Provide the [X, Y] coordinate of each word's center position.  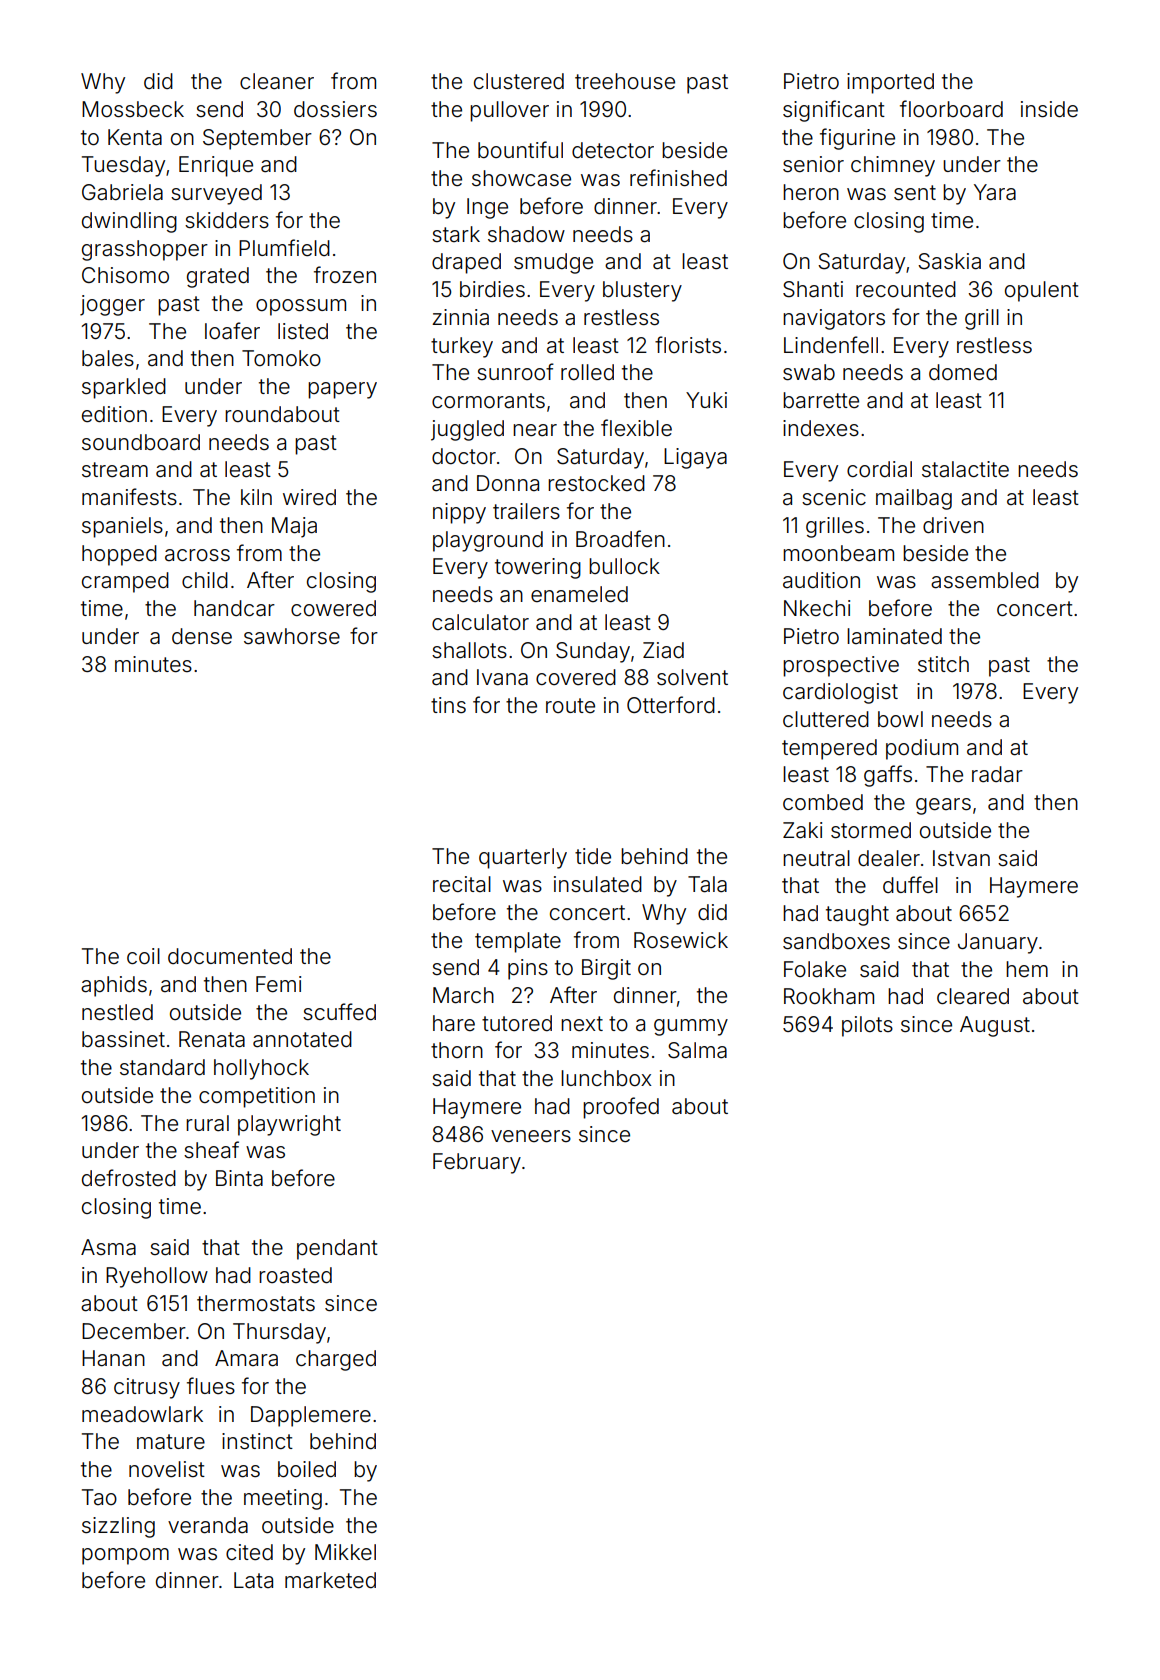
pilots [867, 1026]
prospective [841, 666]
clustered [519, 81]
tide [593, 856]
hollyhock [261, 1069]
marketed [330, 1580]
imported [890, 83]
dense [202, 636]
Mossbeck [133, 109]
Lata [253, 1580]
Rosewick [681, 940]
